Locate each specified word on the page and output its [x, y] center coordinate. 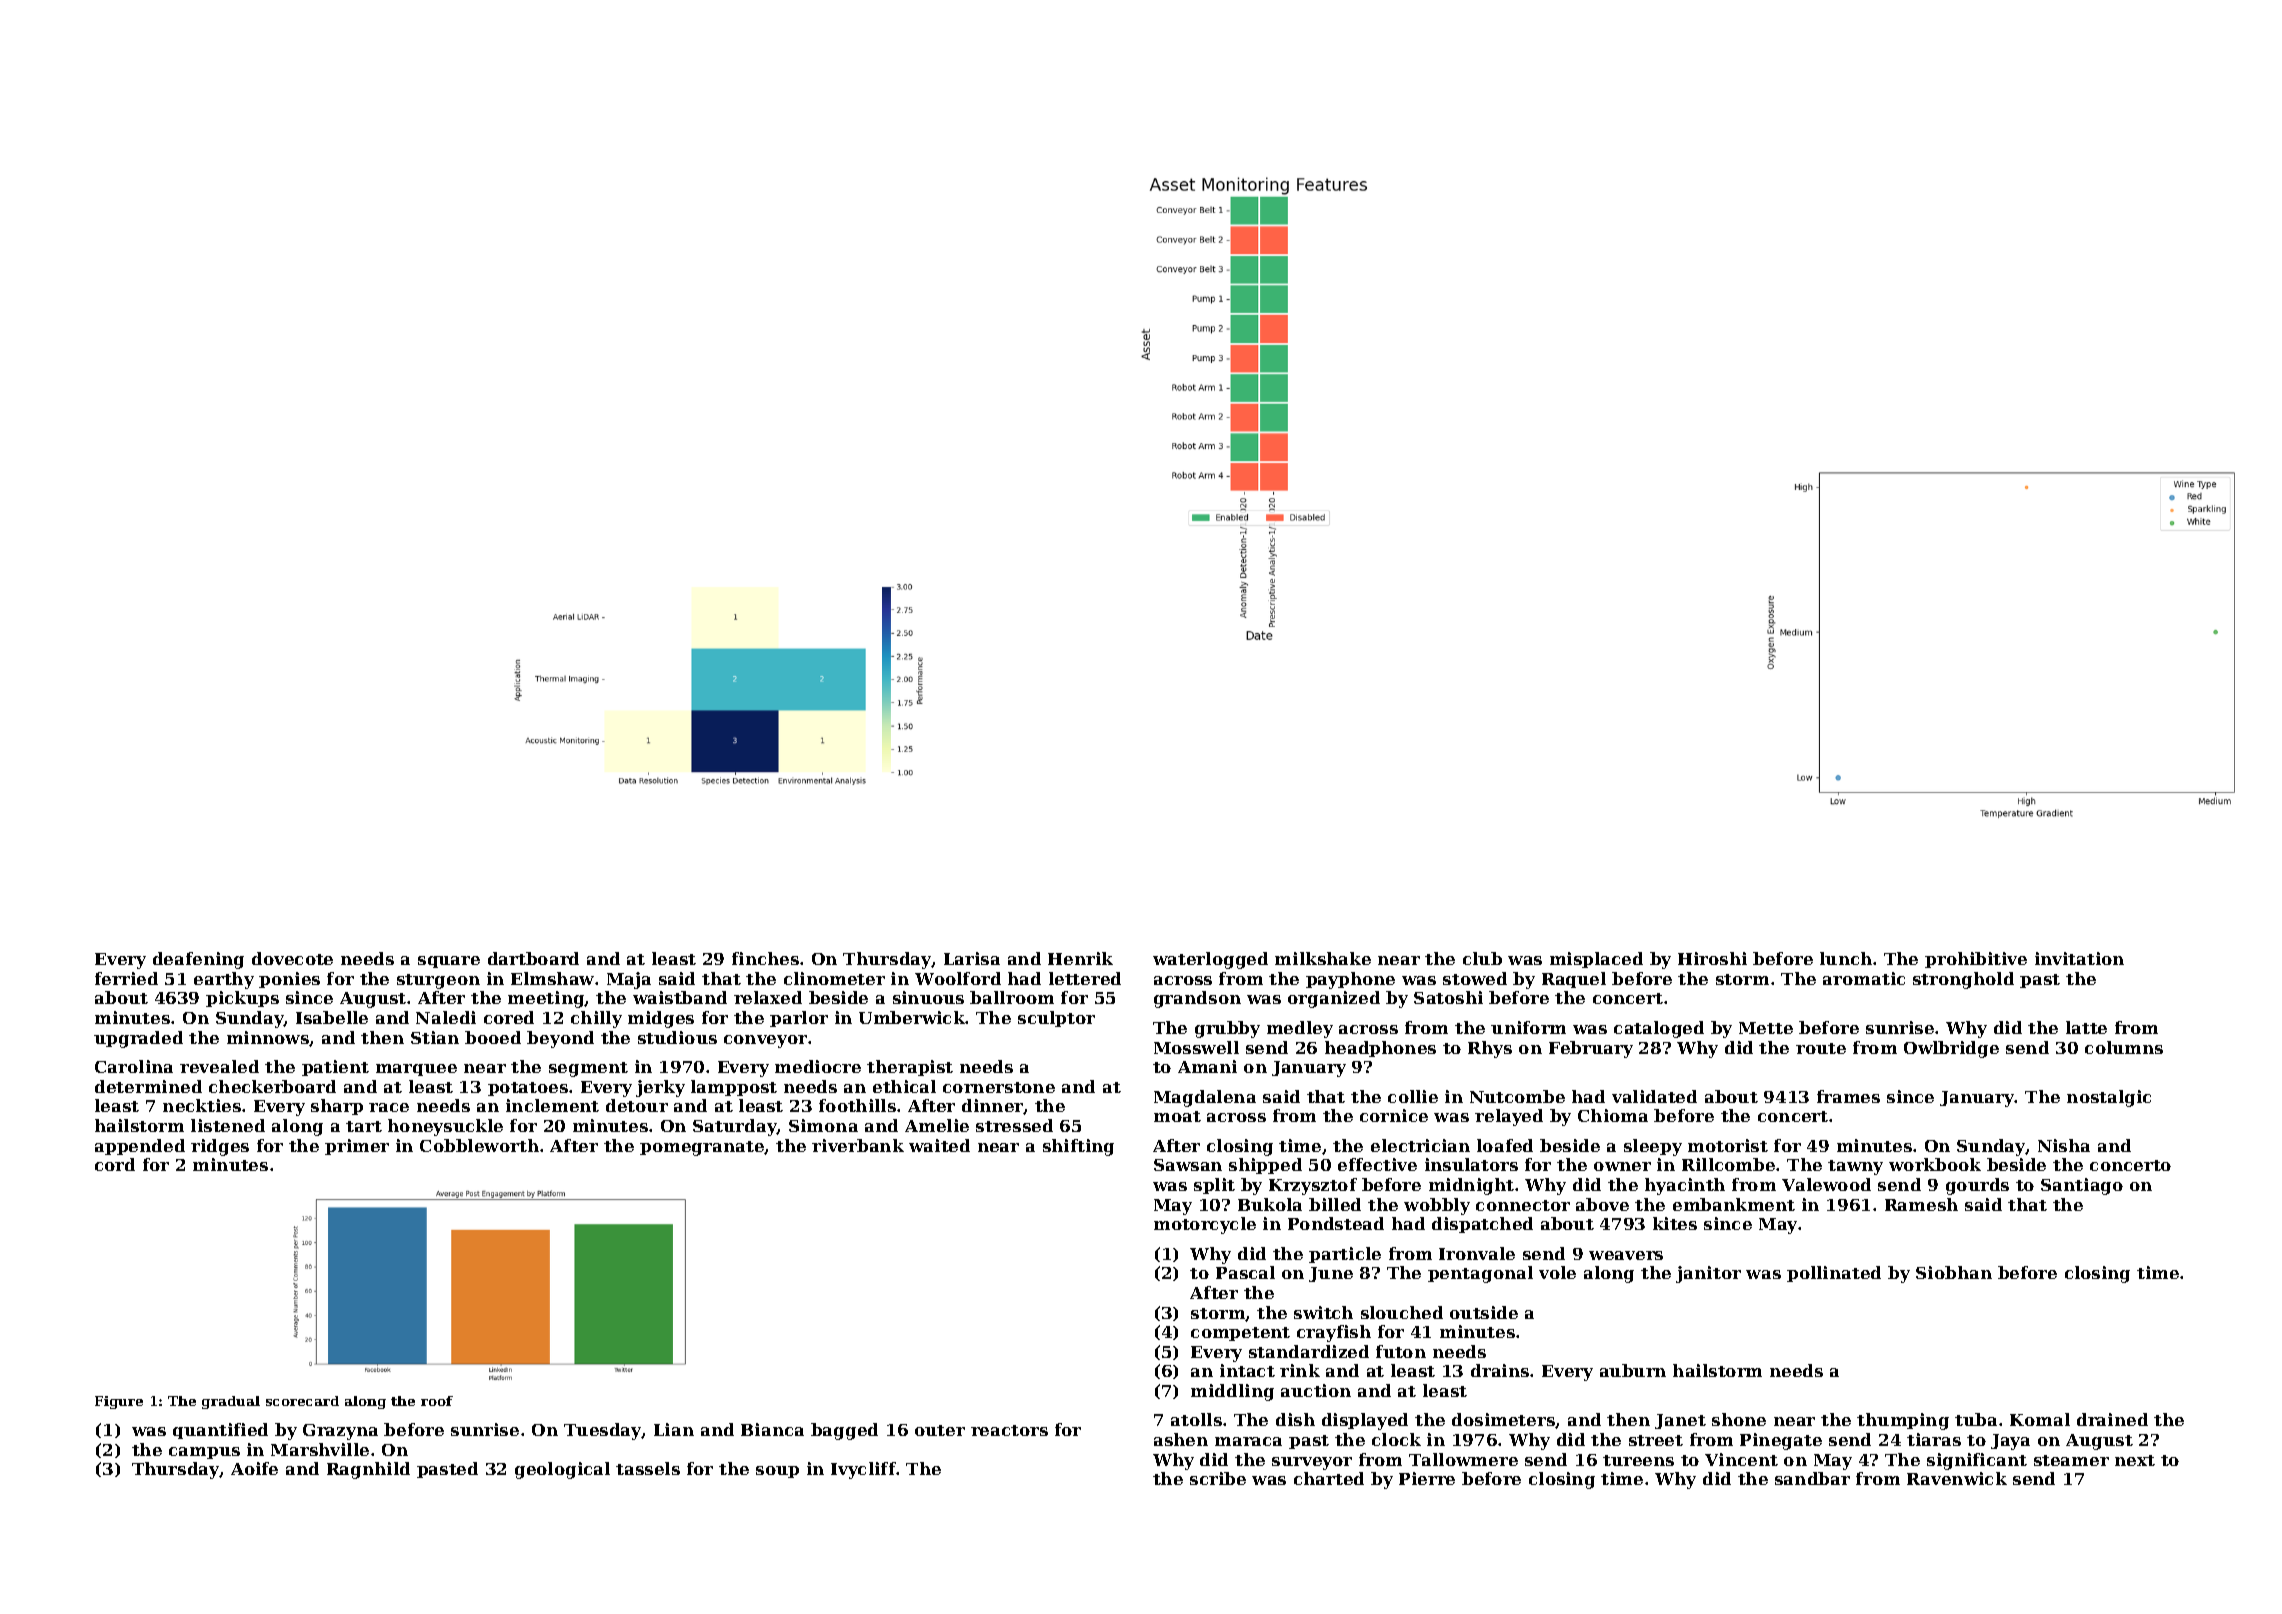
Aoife [254, 1468]
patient [335, 1068]
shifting [1078, 1147]
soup [777, 1472]
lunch [1846, 958]
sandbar [1812, 1478]
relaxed [768, 997]
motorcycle [1205, 1225]
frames [1848, 1096]
